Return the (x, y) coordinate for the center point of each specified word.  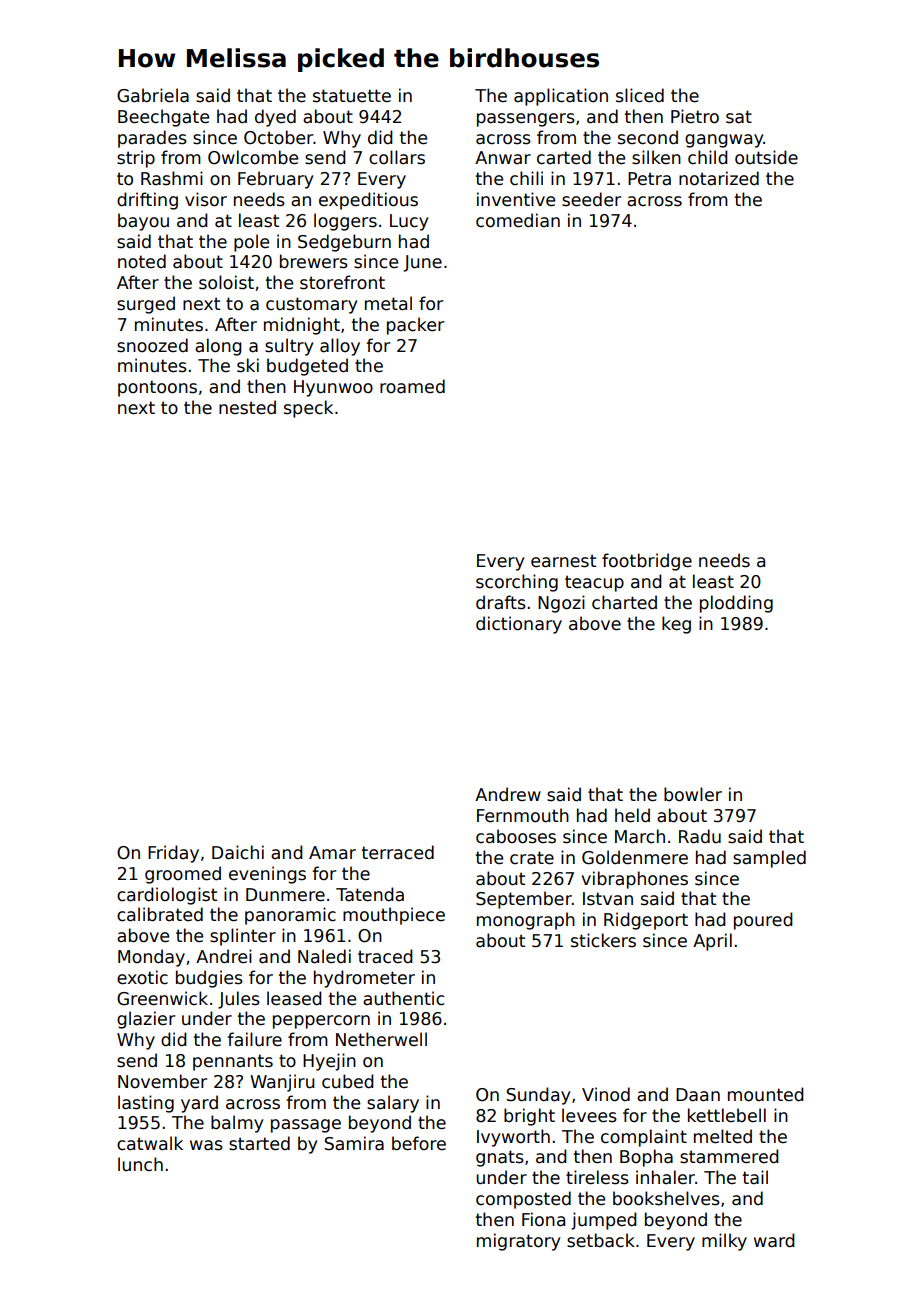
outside (766, 157)
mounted (766, 1094)
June (422, 263)
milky (724, 1242)
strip (136, 159)
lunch (140, 1164)
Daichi (238, 852)
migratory (518, 1242)
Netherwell (381, 1039)
